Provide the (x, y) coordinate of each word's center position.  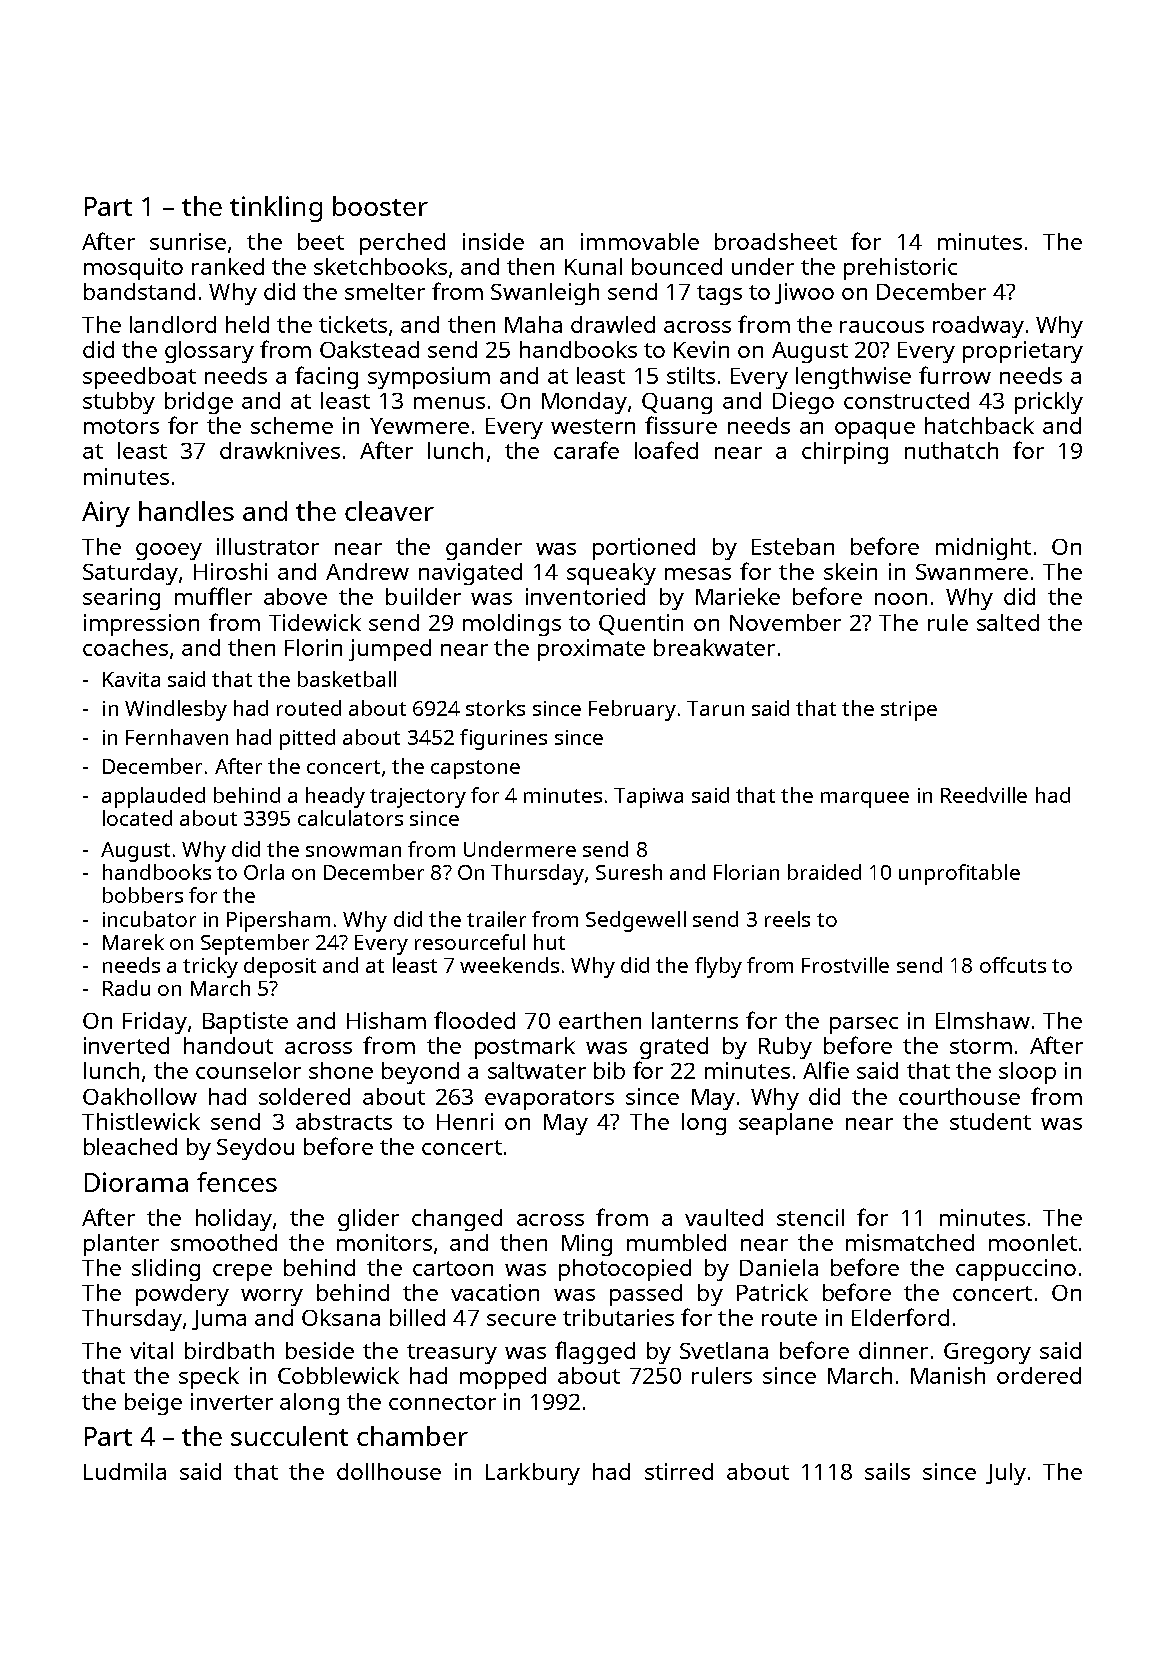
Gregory (987, 1353)
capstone (475, 769)
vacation (495, 1292)
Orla (264, 872)
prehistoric (900, 269)
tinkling (276, 209)
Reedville (984, 795)
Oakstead (369, 349)
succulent (289, 1436)
